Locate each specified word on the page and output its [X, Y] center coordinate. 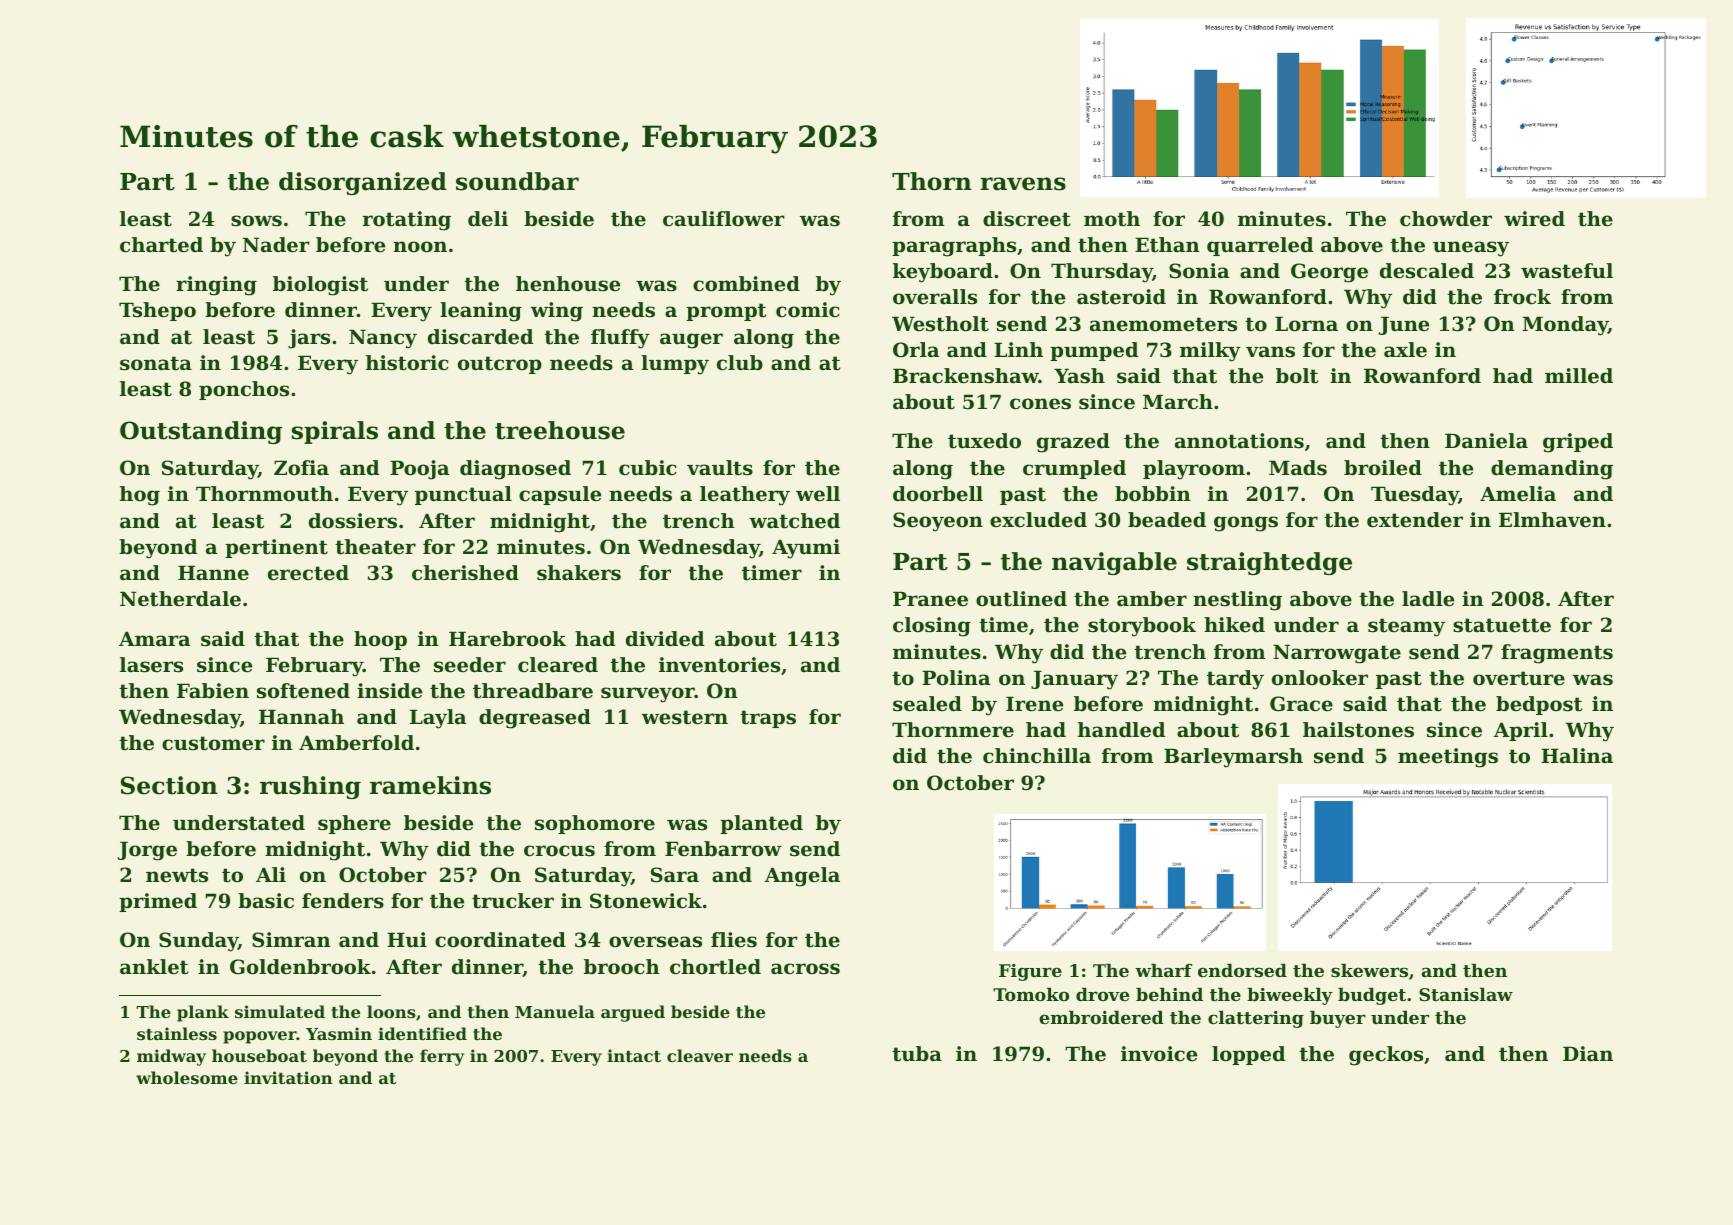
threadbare [533, 691]
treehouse [560, 430]
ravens [1023, 184]
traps [768, 719]
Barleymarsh [1233, 758]
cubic [648, 468]
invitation [288, 1077]
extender [1415, 520]
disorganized [363, 183]
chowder [1446, 219]
